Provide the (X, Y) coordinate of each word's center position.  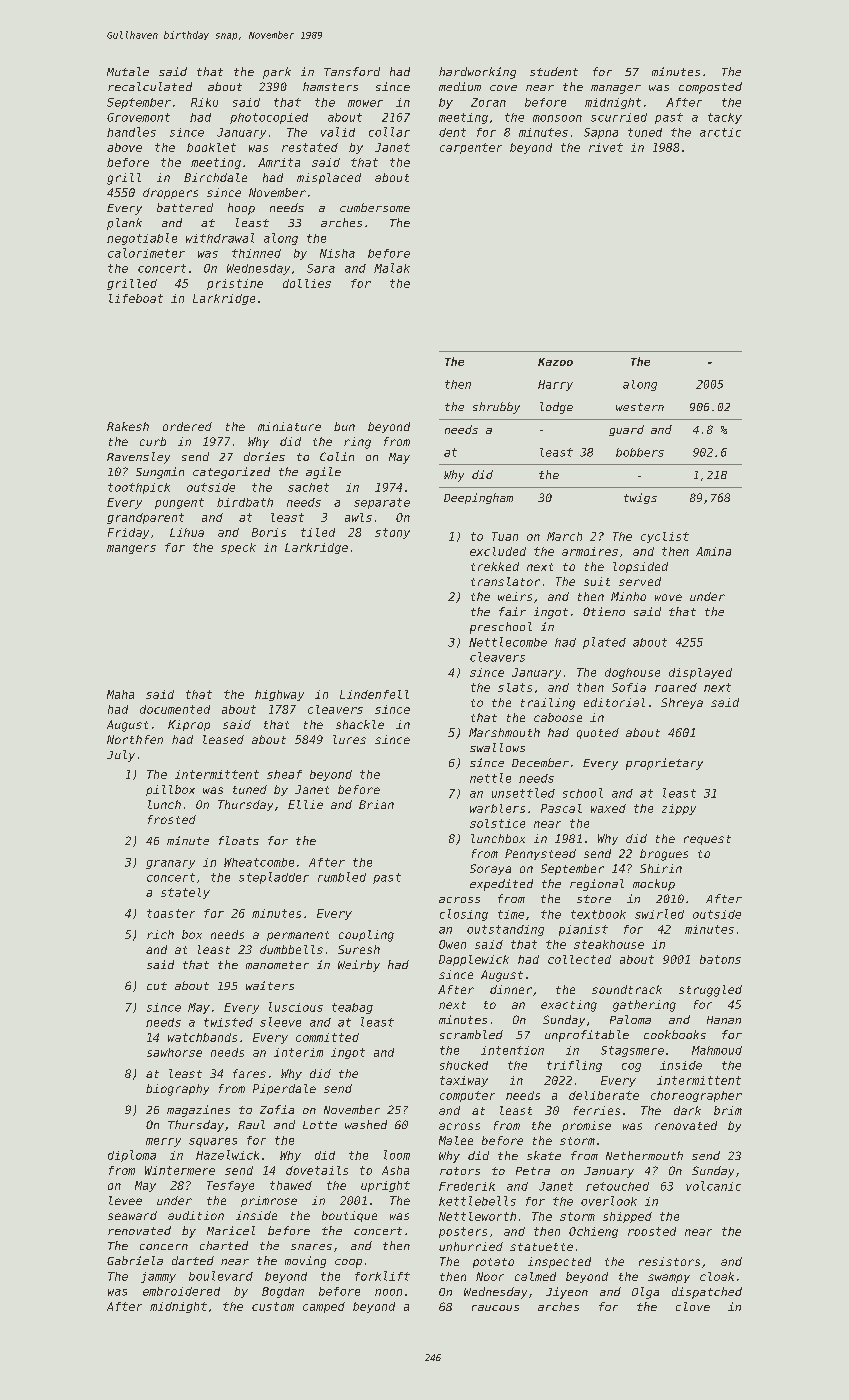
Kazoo (555, 362)
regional (597, 885)
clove (693, 1306)
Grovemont (138, 117)
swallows (497, 747)
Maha (120, 694)
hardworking (477, 73)
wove (668, 597)
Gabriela (135, 1260)
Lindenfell (374, 694)
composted (710, 88)
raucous (495, 1308)
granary (170, 864)
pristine (235, 284)
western (640, 407)
